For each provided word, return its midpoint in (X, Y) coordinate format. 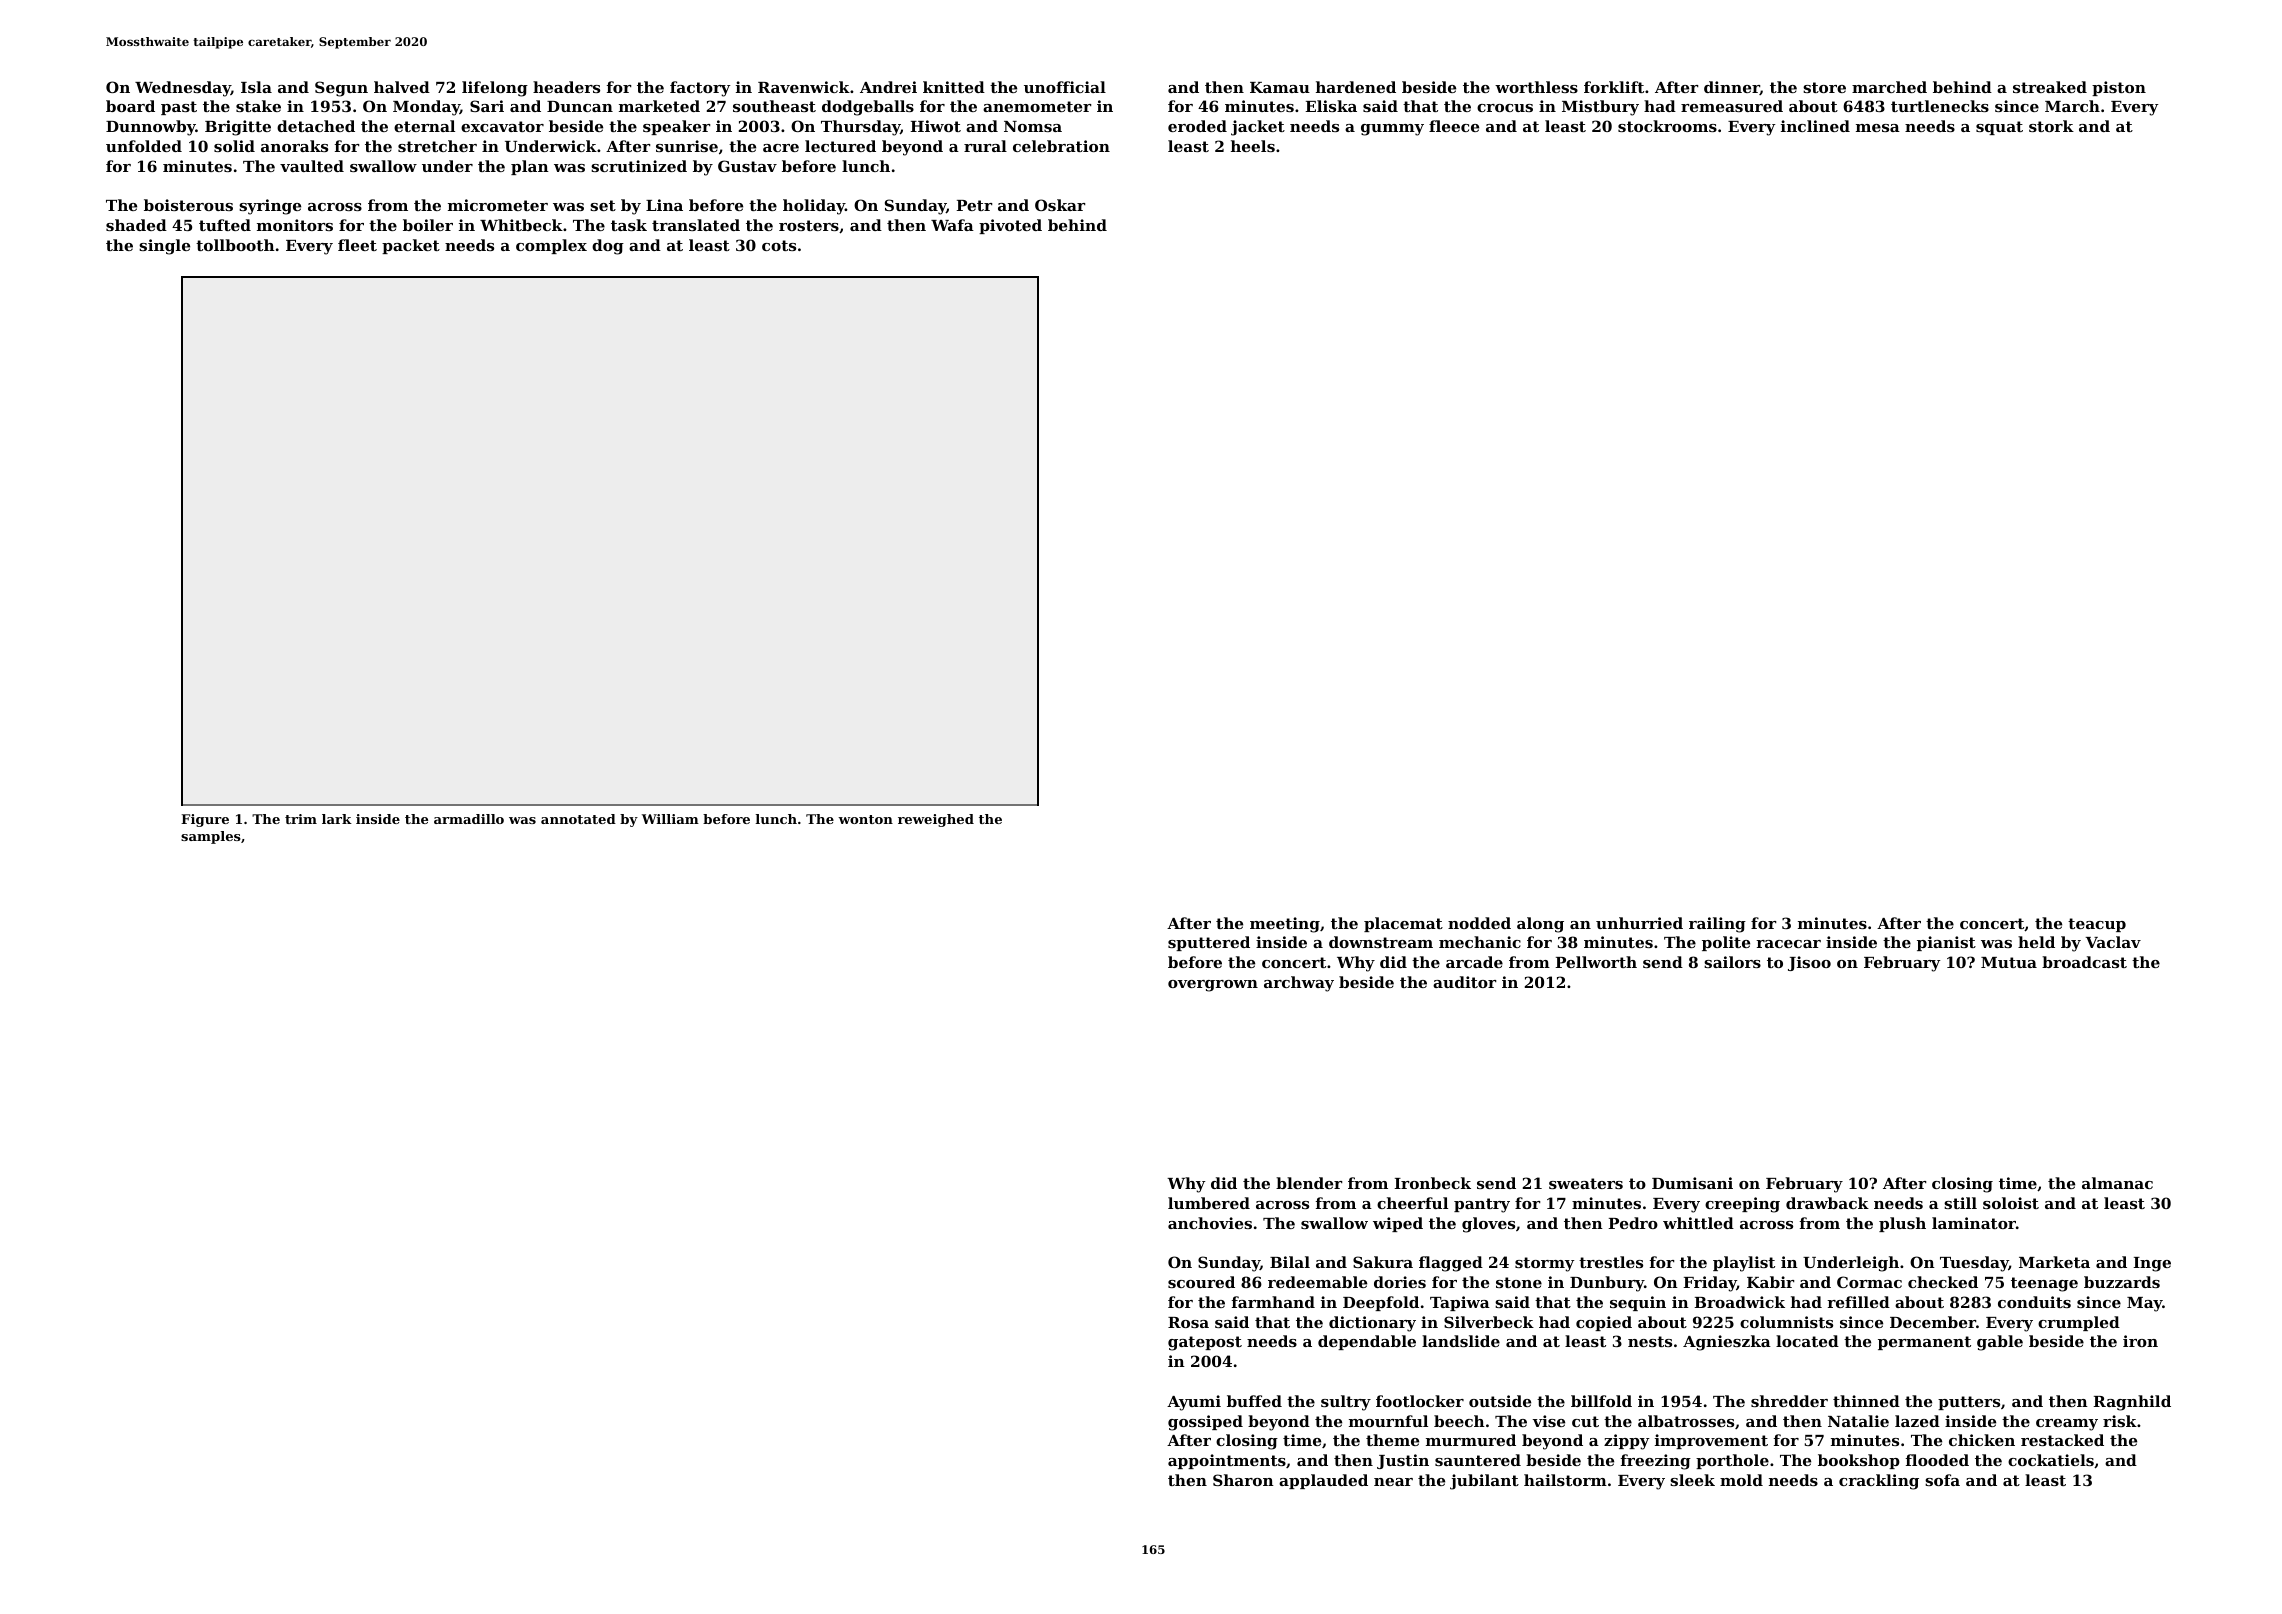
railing (1717, 925)
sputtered (1209, 943)
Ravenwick (804, 87)
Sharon (1243, 1480)
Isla (256, 87)
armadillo (469, 819)
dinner (1732, 88)
